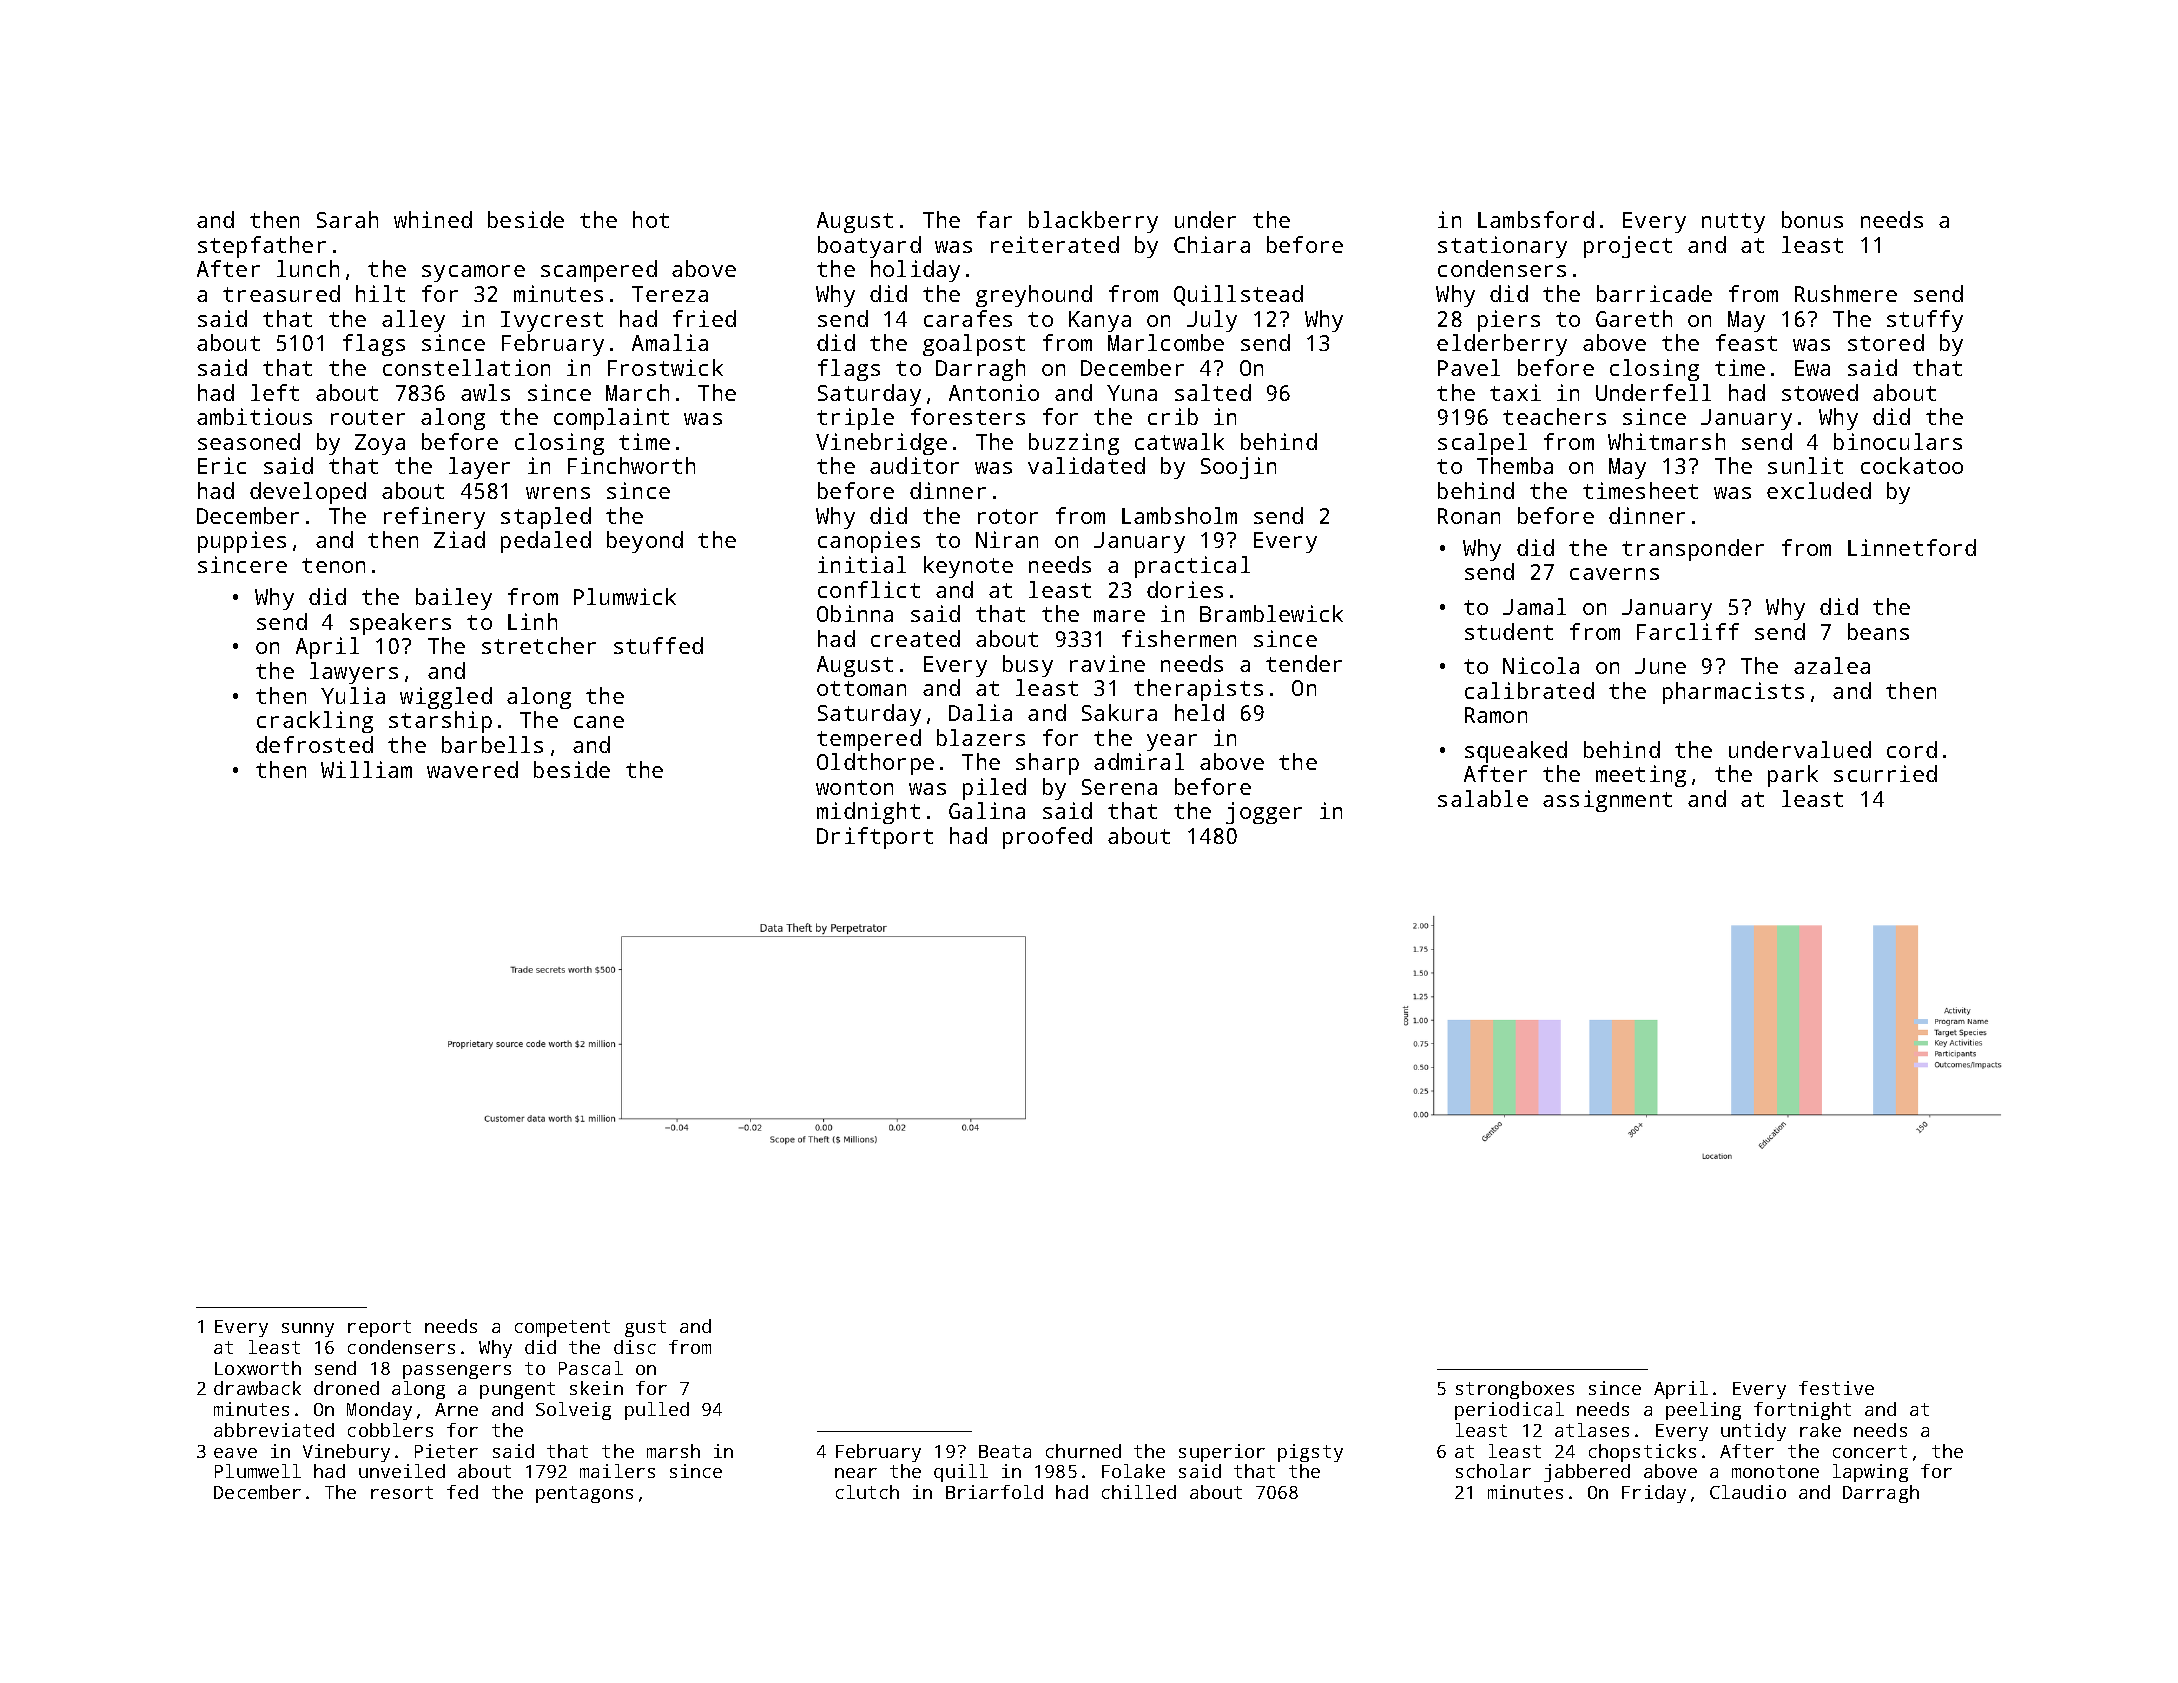 The width and height of the image is (2178, 1683). What do you see at coordinates (1198, 690) in the image?
I see `therapists` at bounding box center [1198, 690].
